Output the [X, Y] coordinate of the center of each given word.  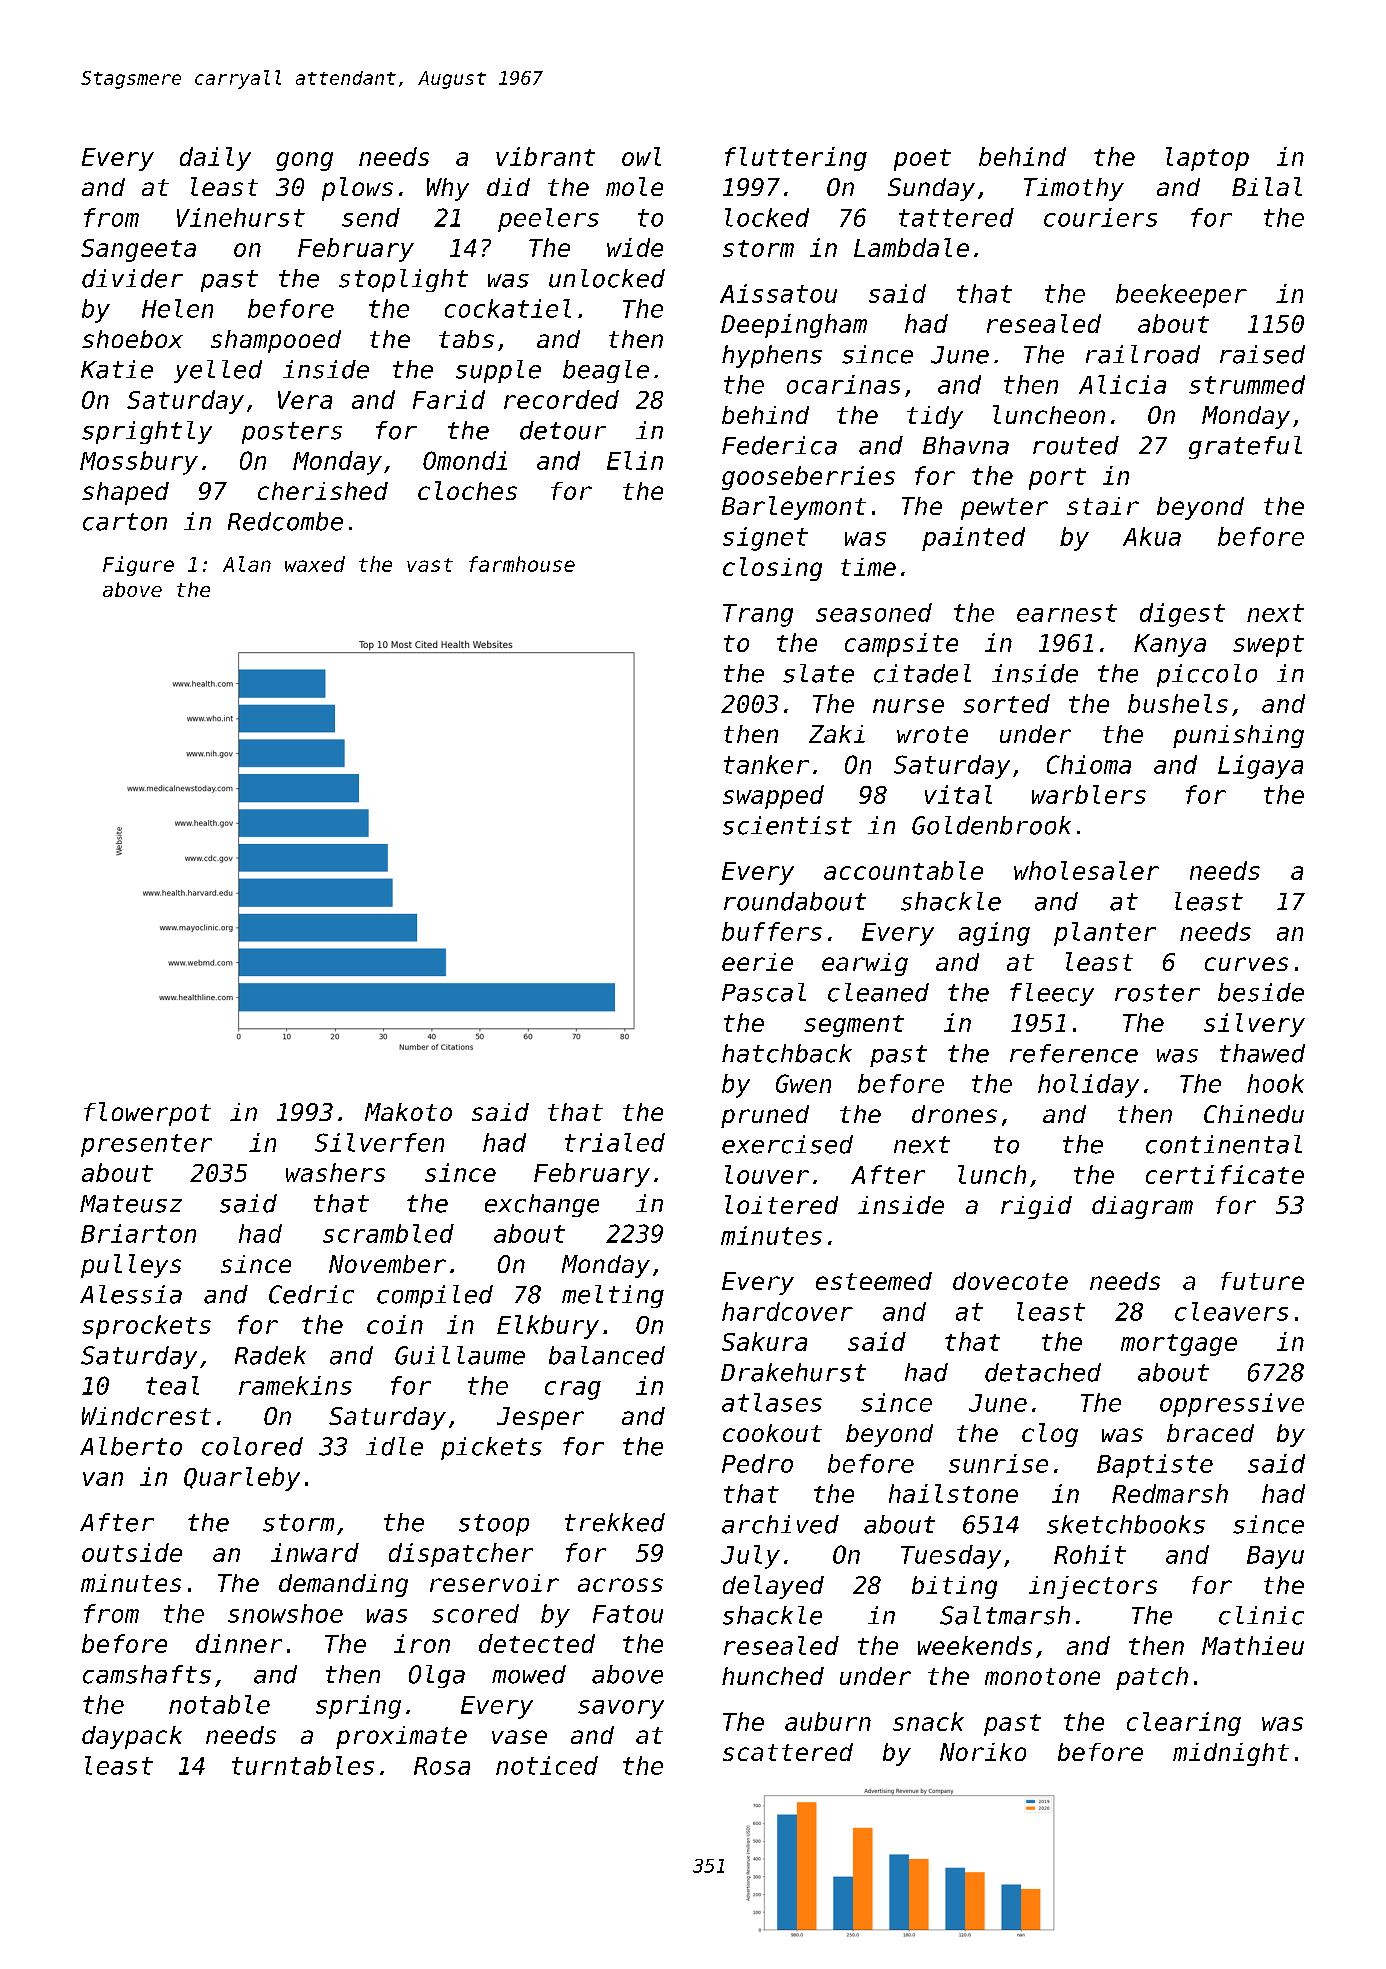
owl [641, 156]
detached [1043, 1372]
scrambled [388, 1233]
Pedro [757, 1463]
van [103, 1479]
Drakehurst [793, 1372]
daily [215, 159]
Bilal [1267, 186]
